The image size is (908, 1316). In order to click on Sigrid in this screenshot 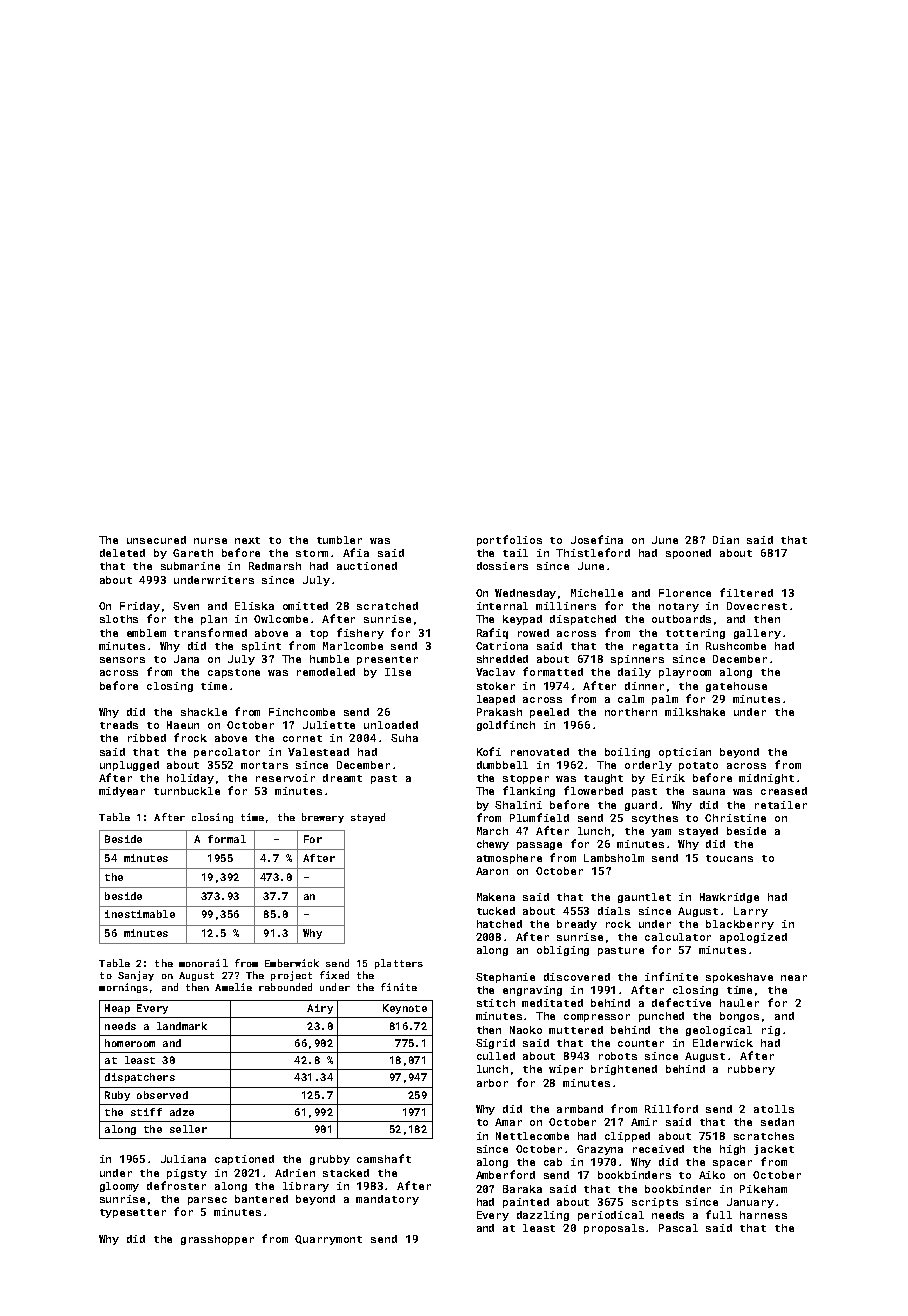, I will do `click(495, 1044)`.
